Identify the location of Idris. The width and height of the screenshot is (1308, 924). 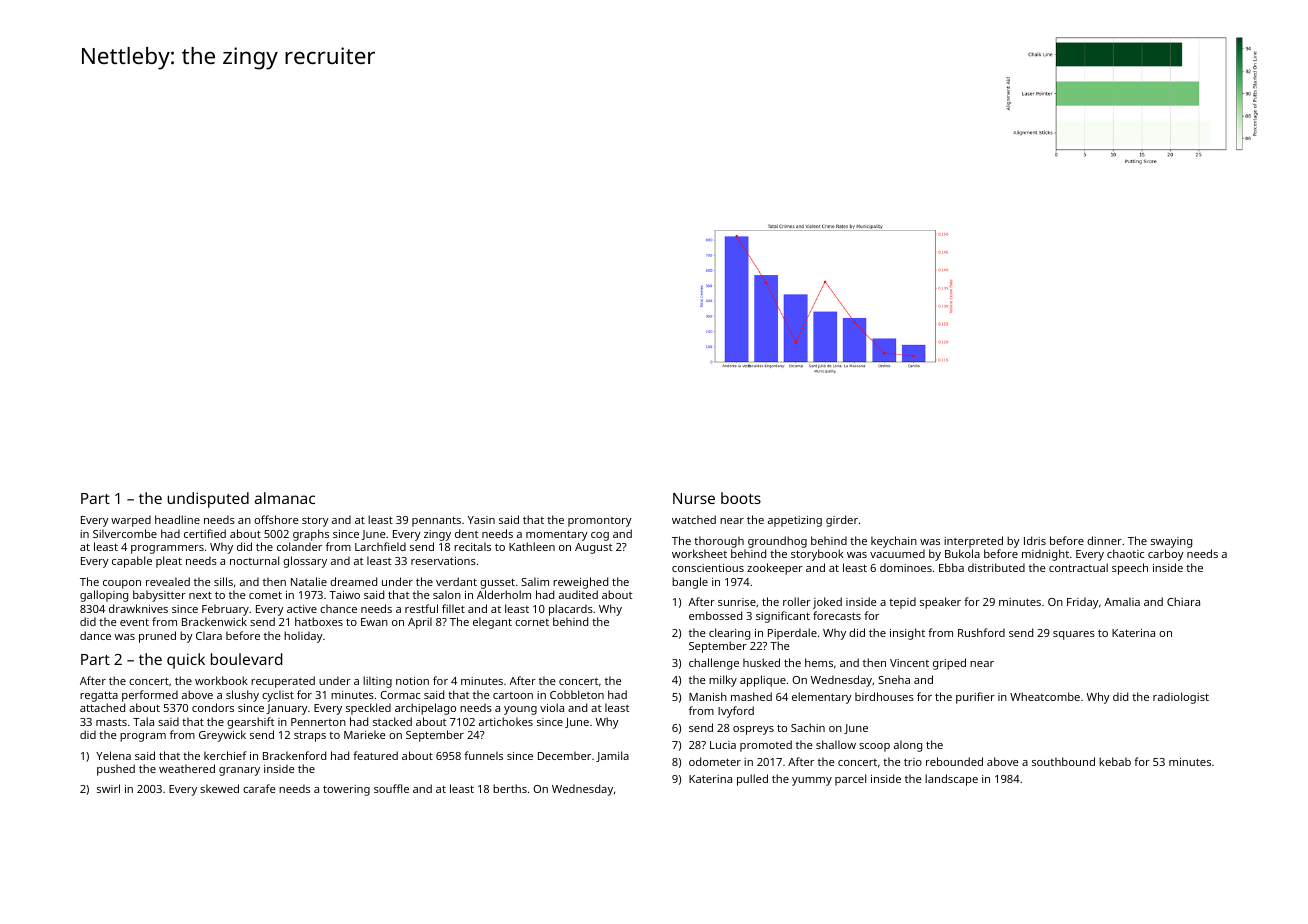
(1035, 540).
